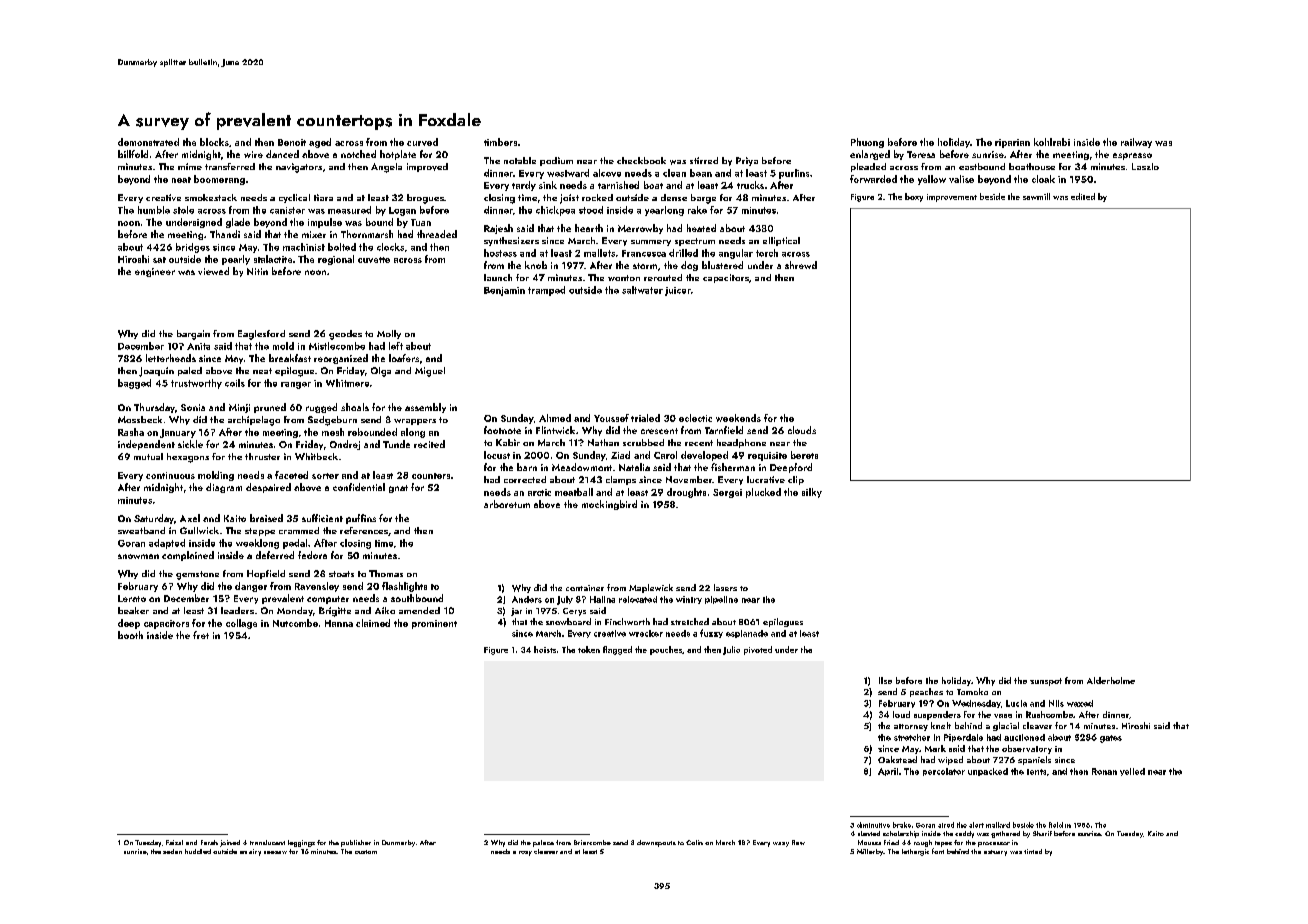 This screenshot has width=1308, height=924. I want to click on developed, so click(704, 456).
